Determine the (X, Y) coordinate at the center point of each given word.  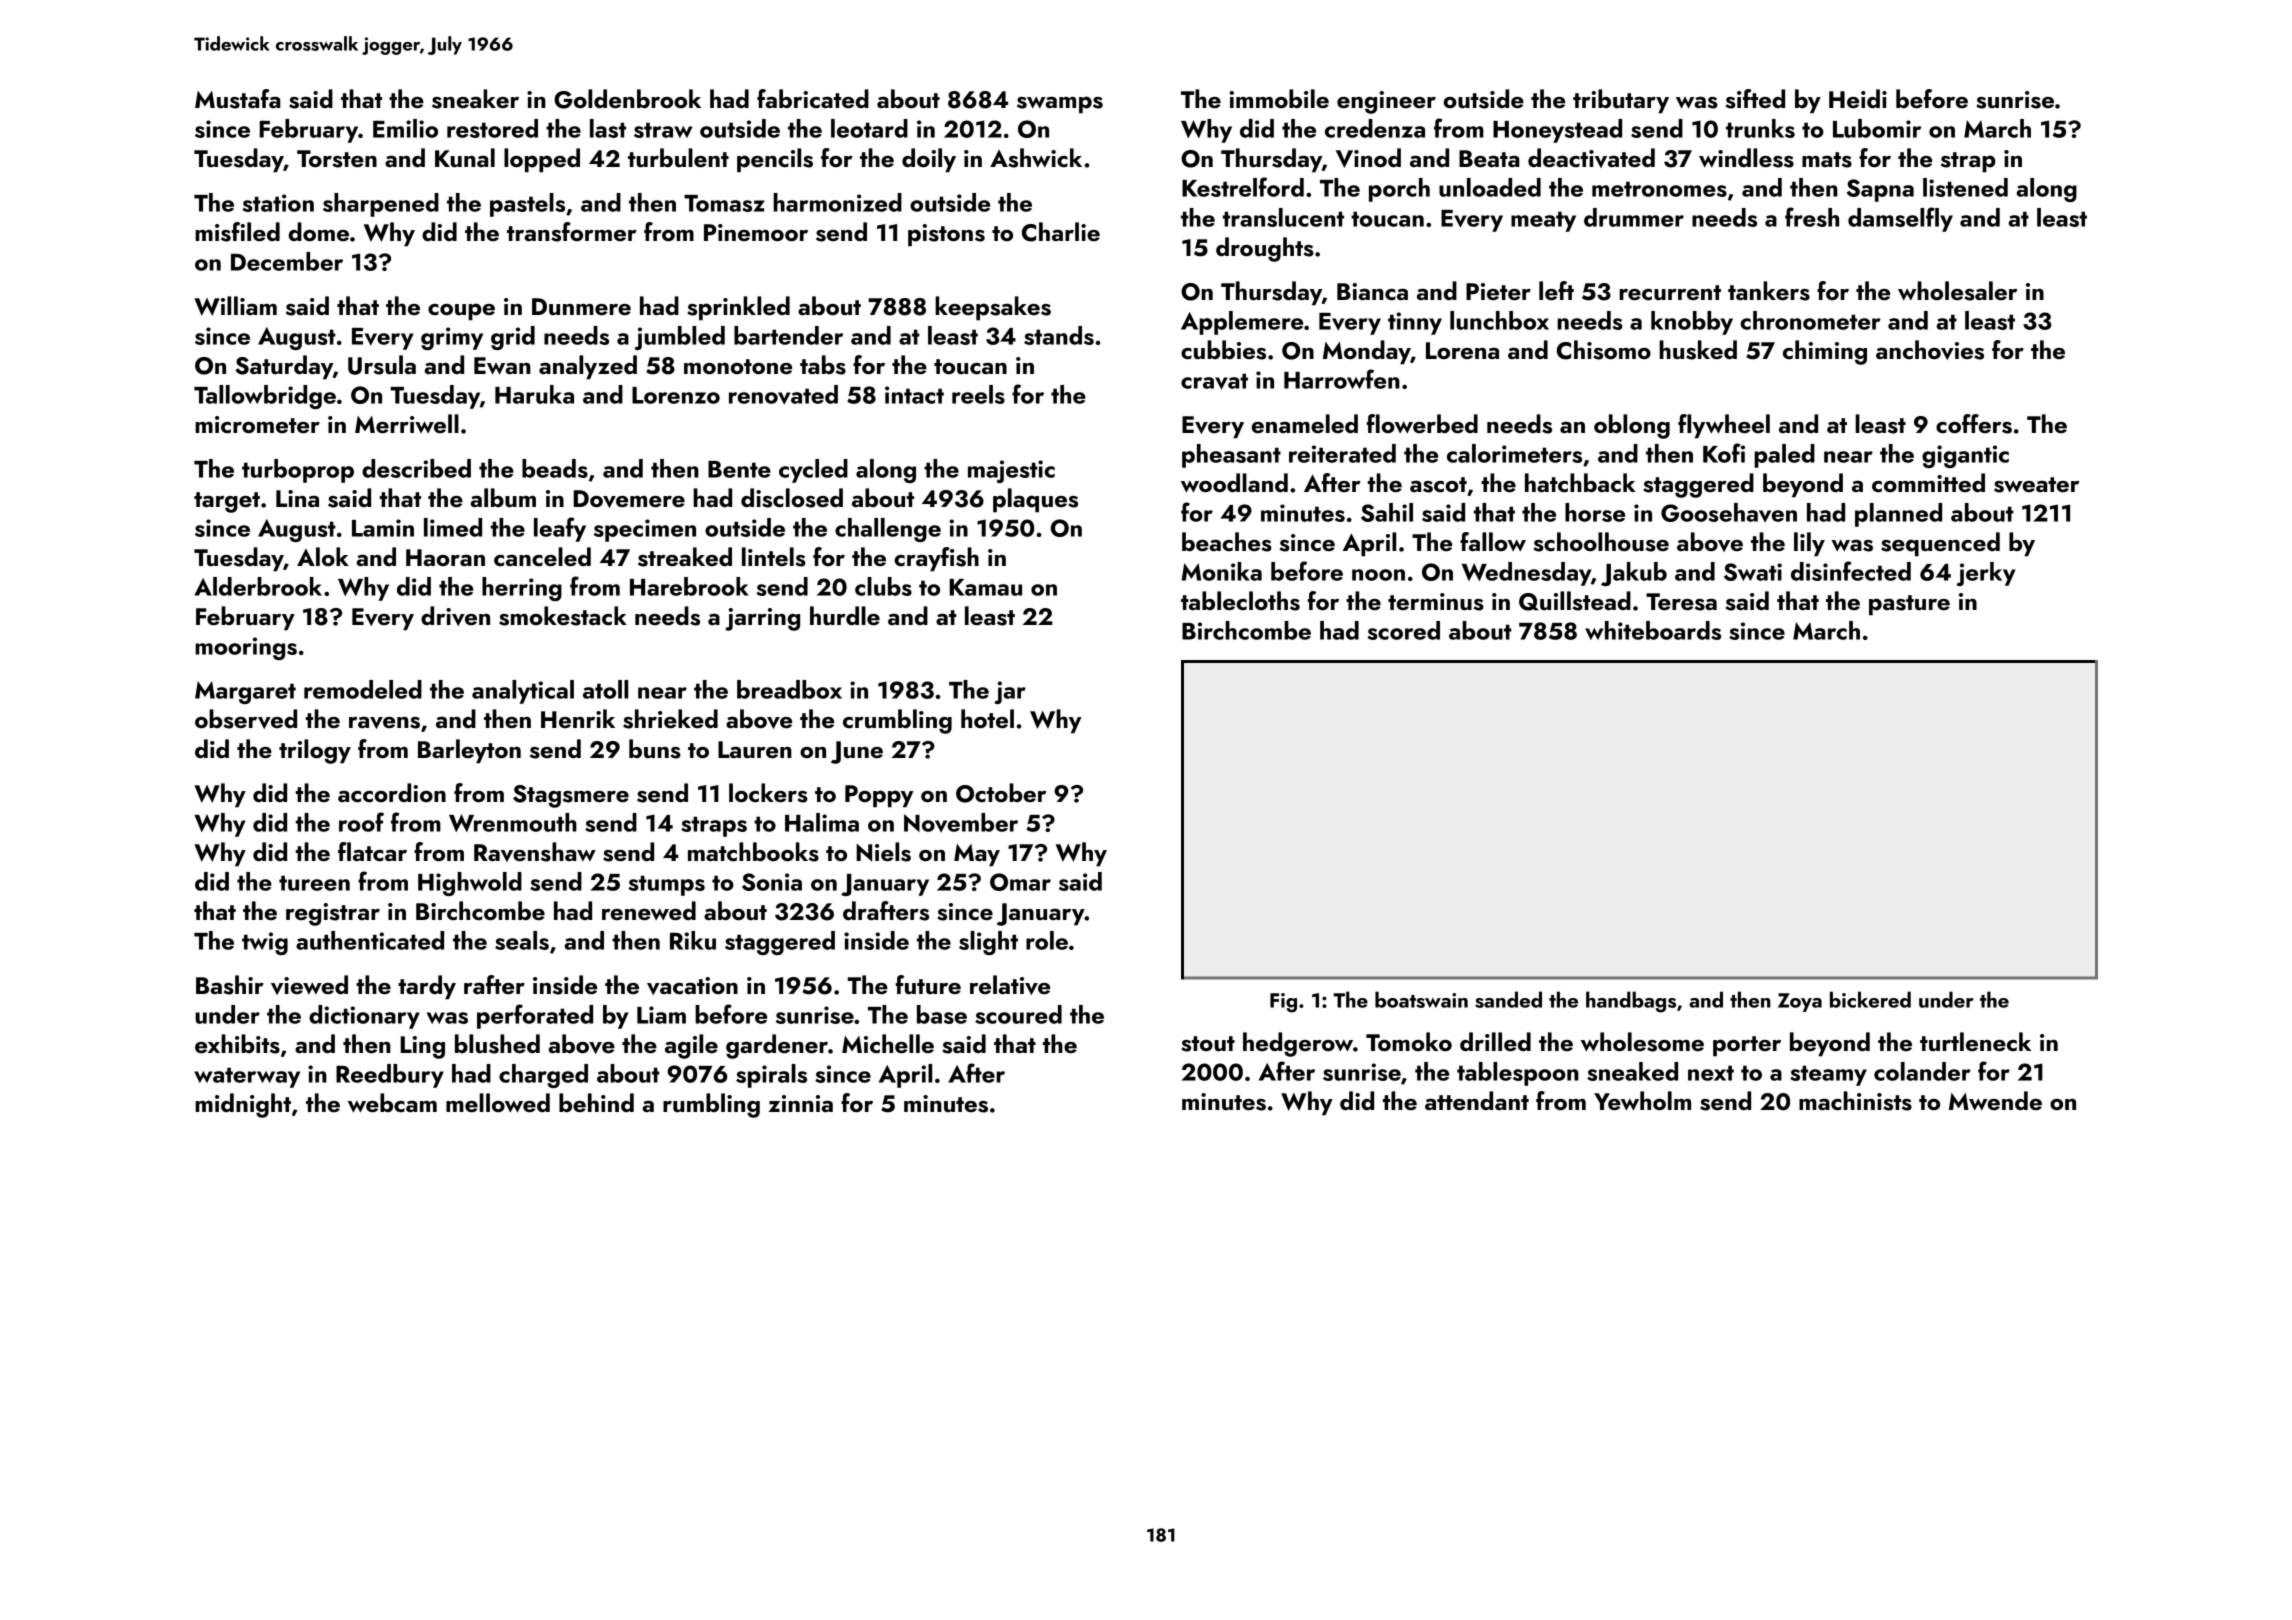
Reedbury (390, 1076)
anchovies (1930, 350)
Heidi (1858, 98)
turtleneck (1975, 1041)
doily (929, 160)
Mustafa (237, 99)
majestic (1011, 471)
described (416, 468)
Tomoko (1409, 1041)
